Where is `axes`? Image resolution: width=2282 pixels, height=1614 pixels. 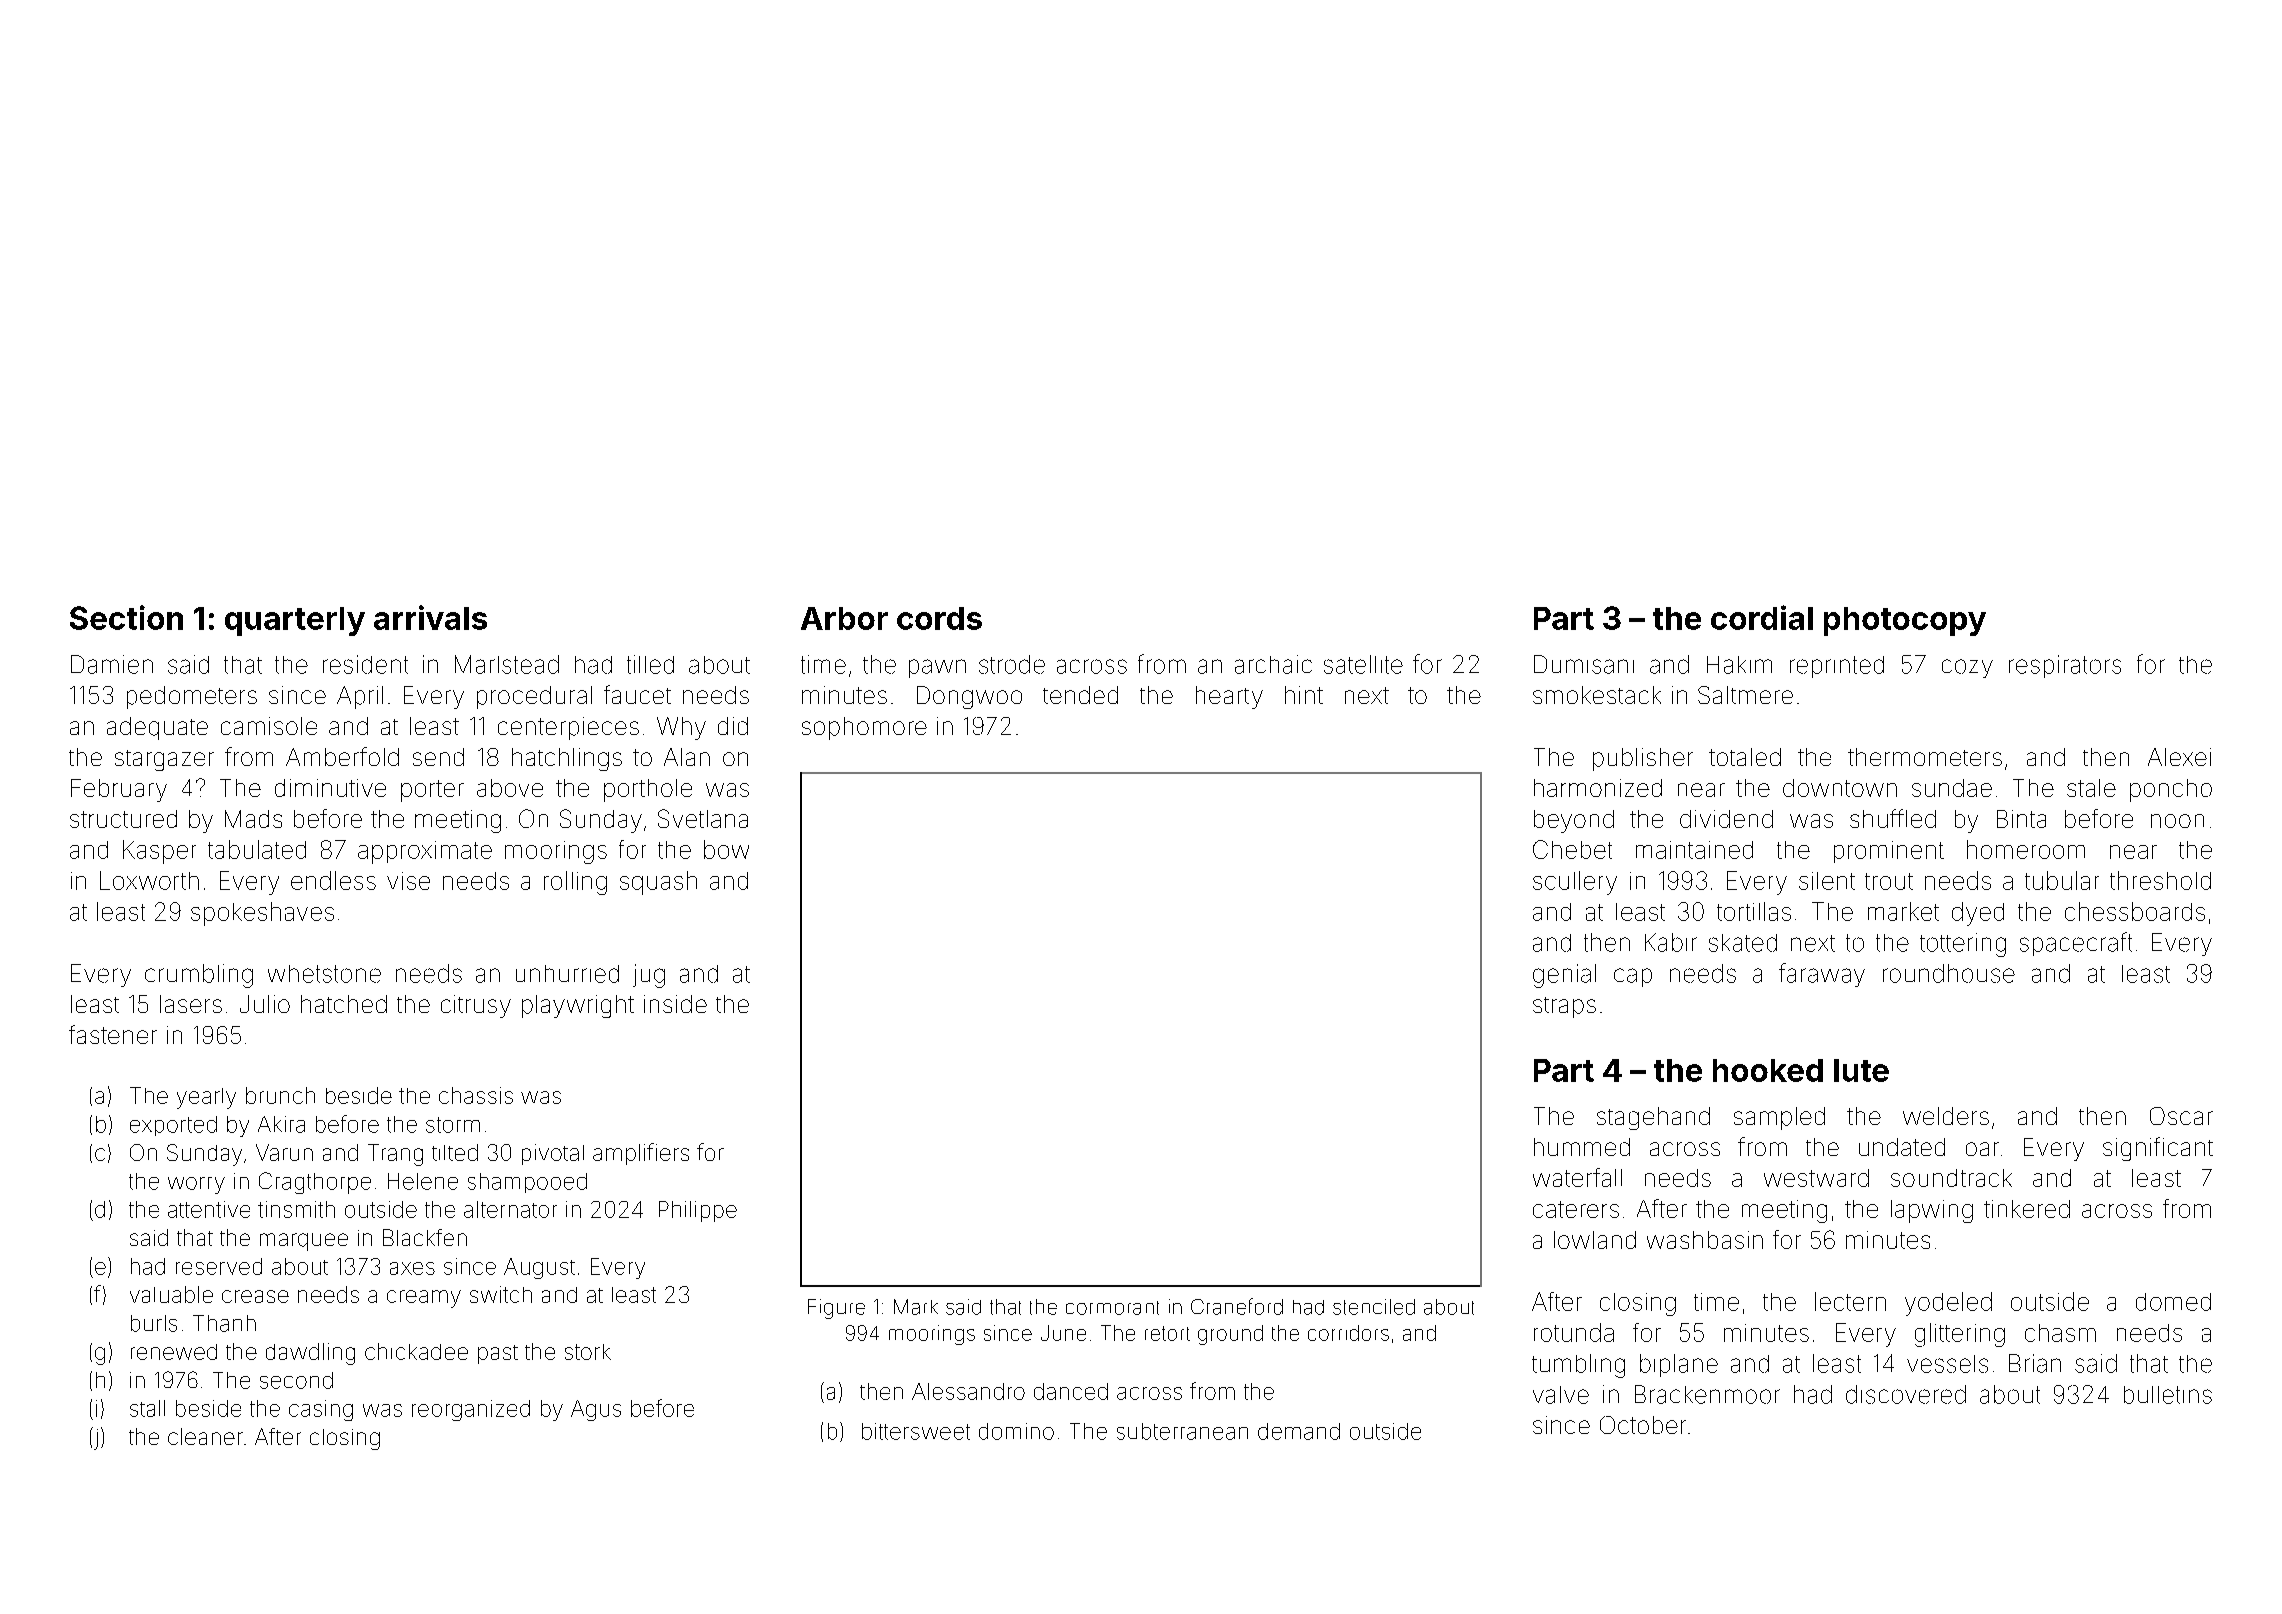 axes is located at coordinates (412, 1268).
